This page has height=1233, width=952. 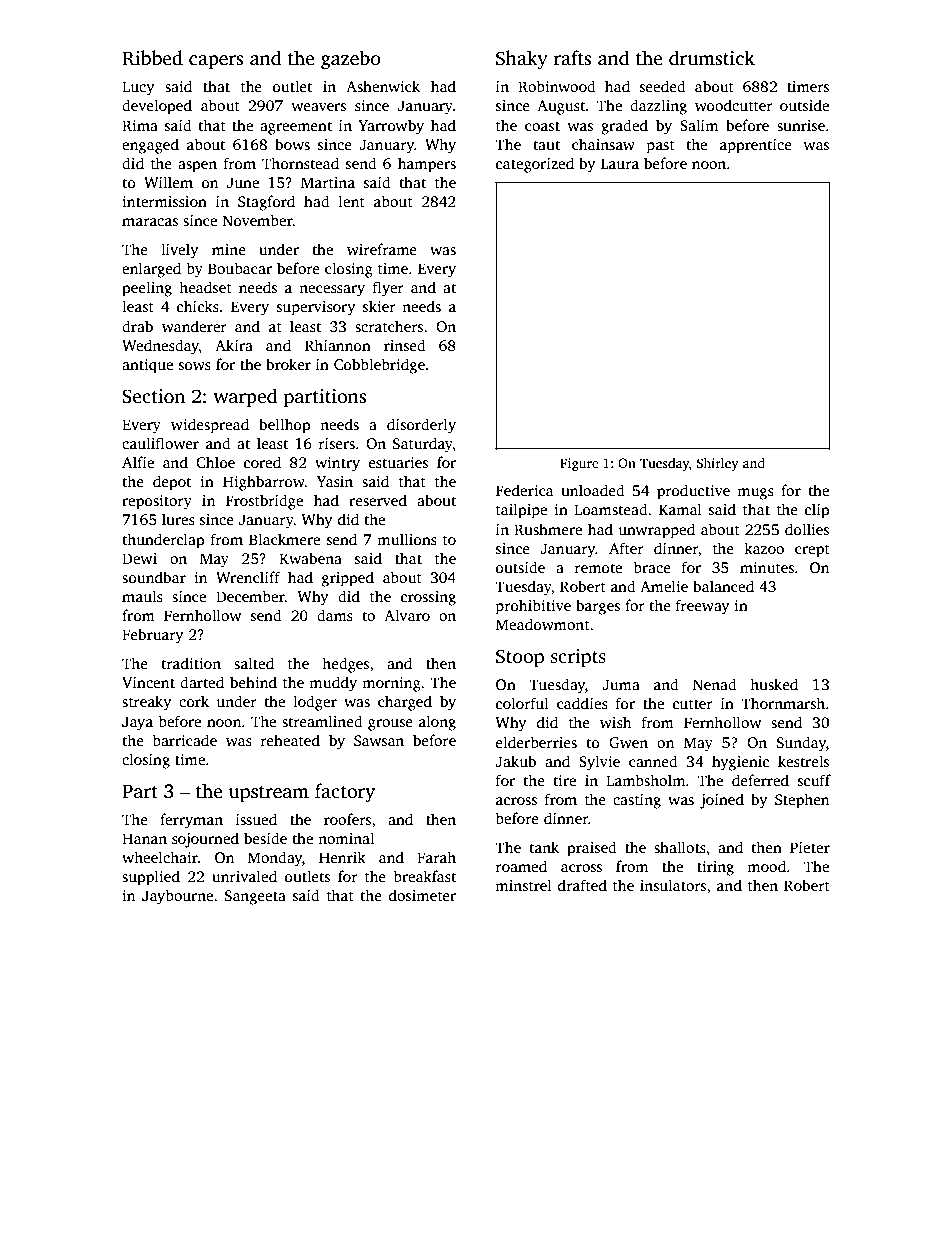 I want to click on December, so click(x=250, y=596).
